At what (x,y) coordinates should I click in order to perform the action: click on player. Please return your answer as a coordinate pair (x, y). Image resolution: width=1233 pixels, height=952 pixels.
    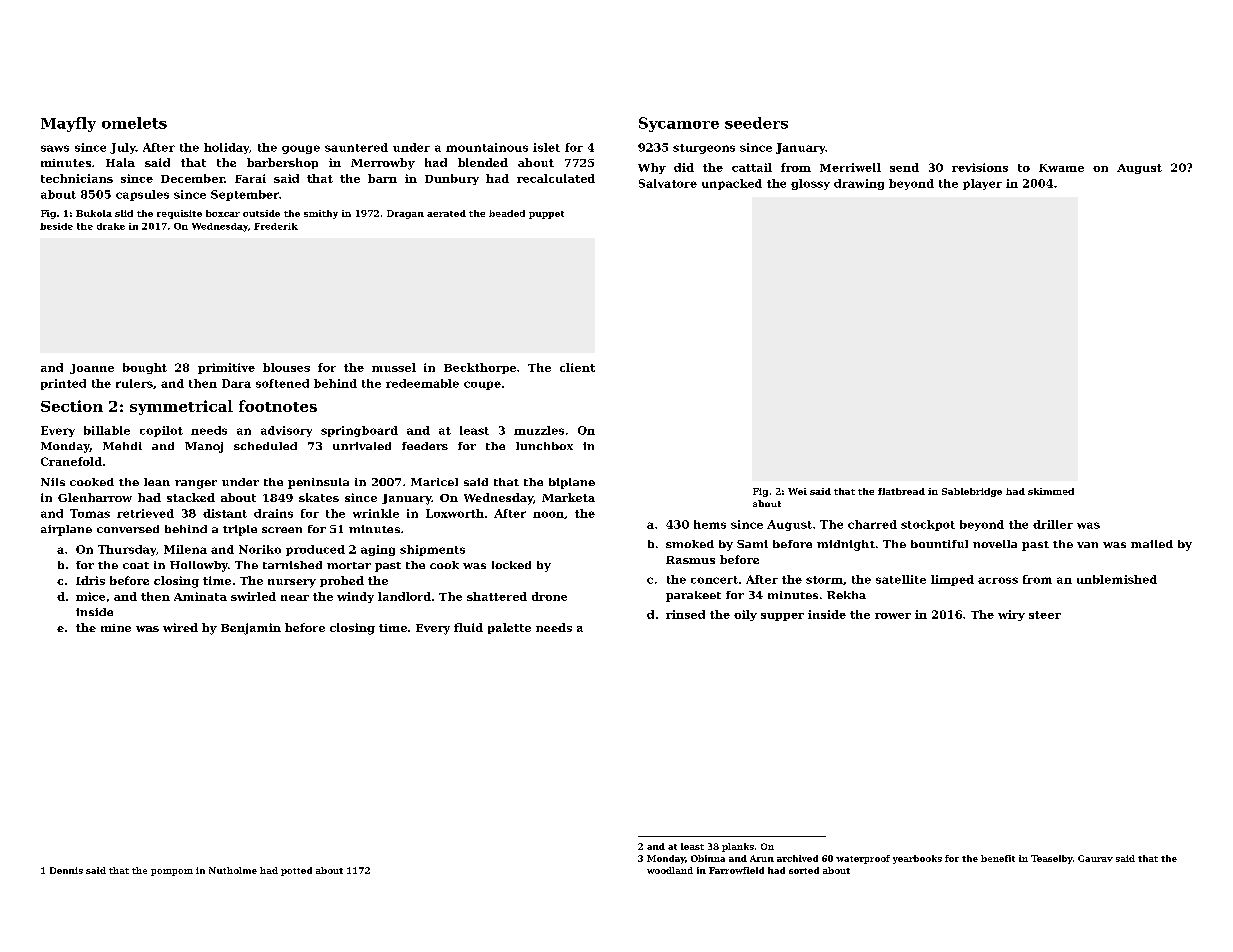
    Looking at the image, I should click on (982, 184).
